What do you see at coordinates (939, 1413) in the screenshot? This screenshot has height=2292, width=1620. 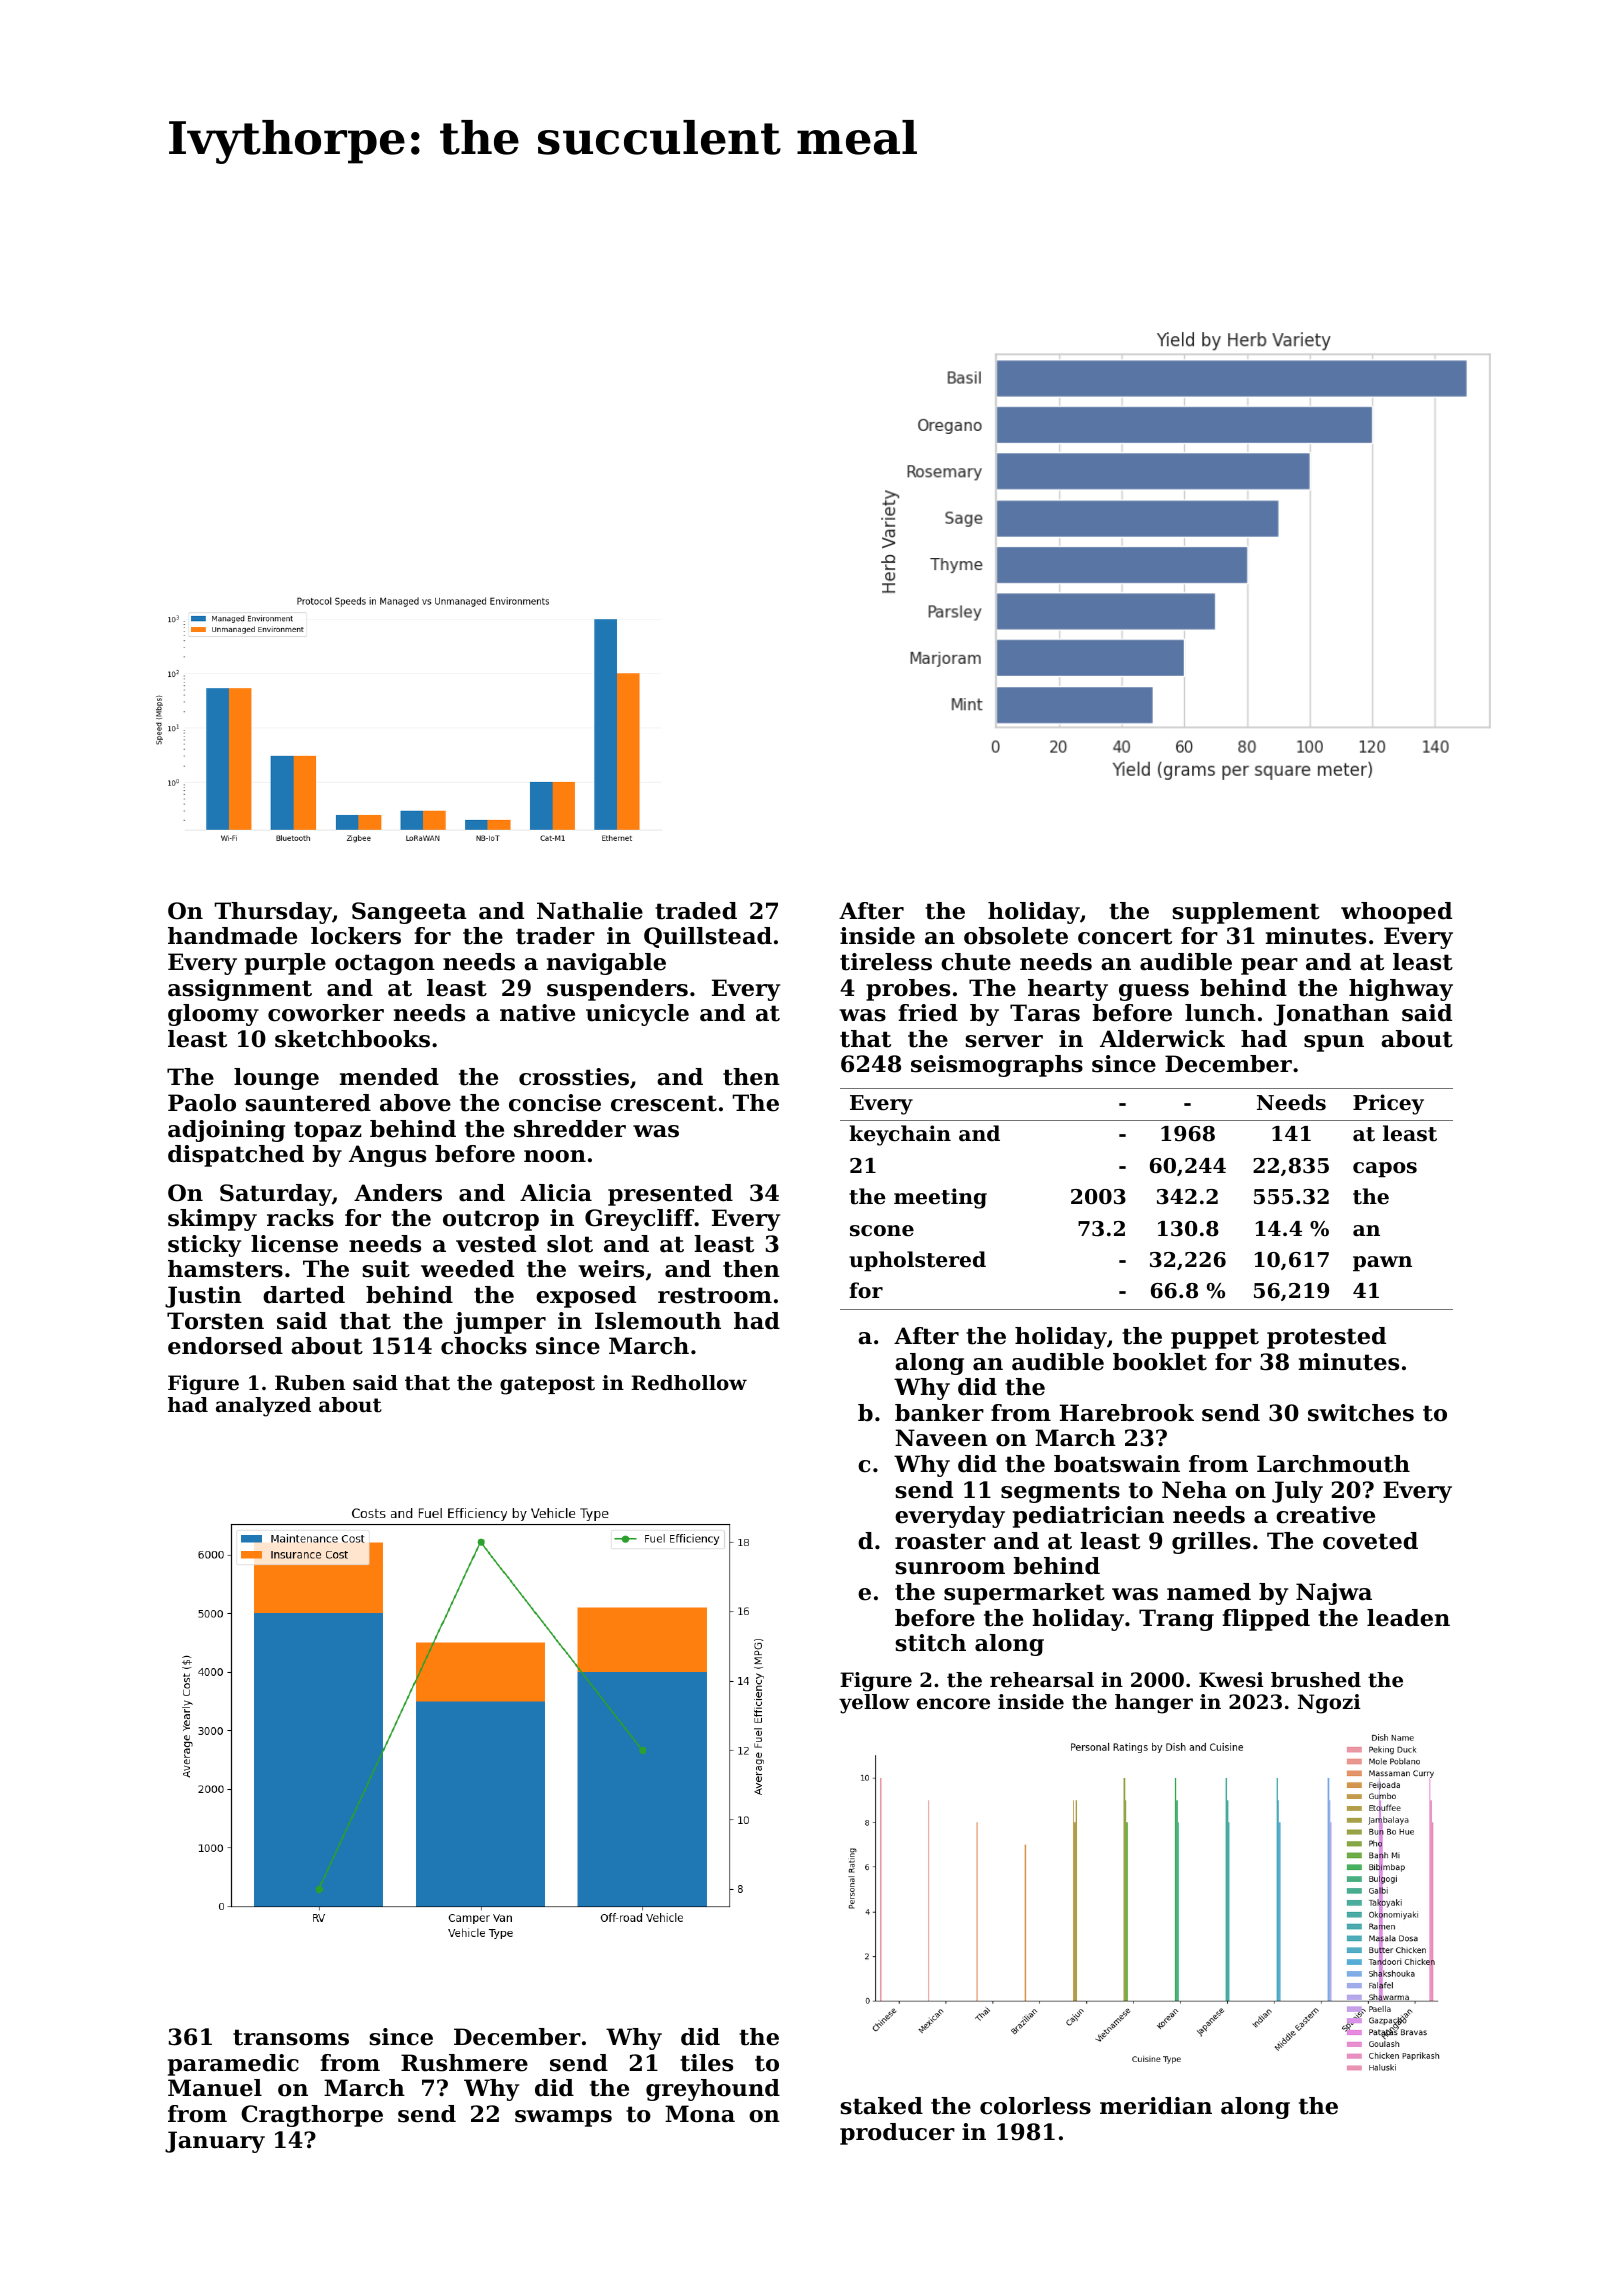 I see `banker` at bounding box center [939, 1413].
